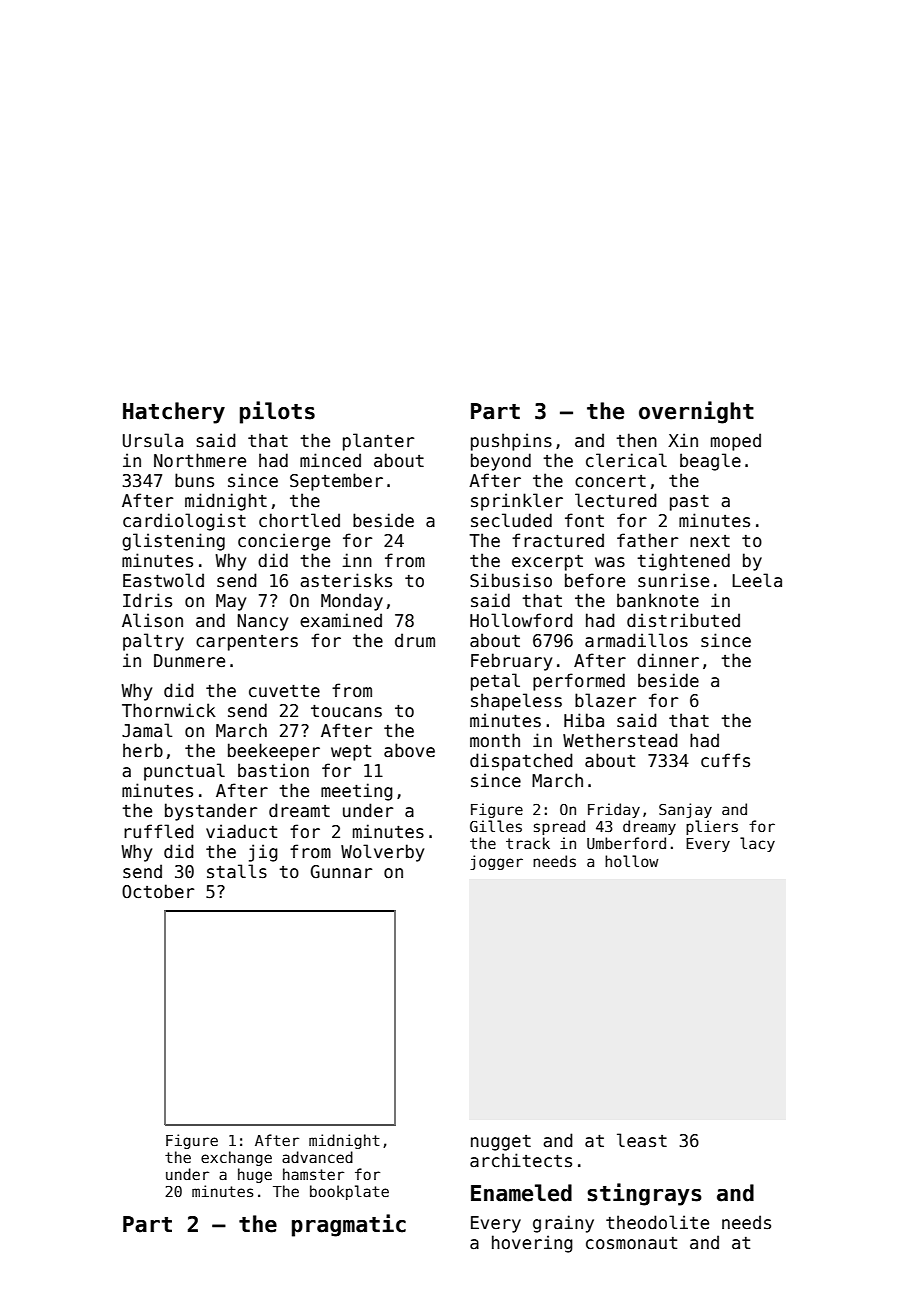 This screenshot has height=1316, width=908. Describe the element at coordinates (174, 413) in the screenshot. I see `Hatchery` at that location.
